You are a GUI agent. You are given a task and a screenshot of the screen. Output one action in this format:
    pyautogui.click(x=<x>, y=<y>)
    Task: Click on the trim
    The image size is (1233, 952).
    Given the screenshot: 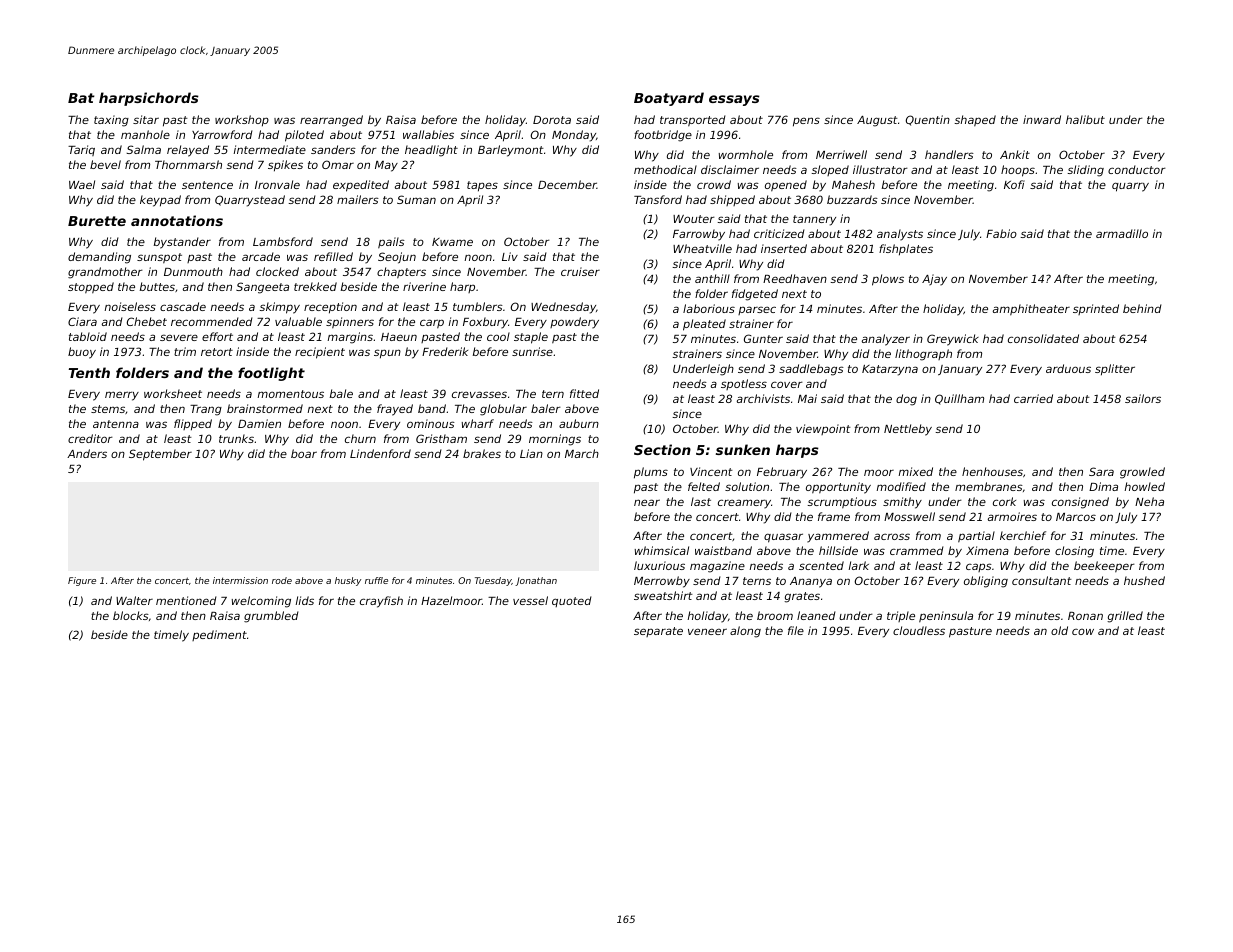 What is the action you would take?
    pyautogui.click(x=185, y=351)
